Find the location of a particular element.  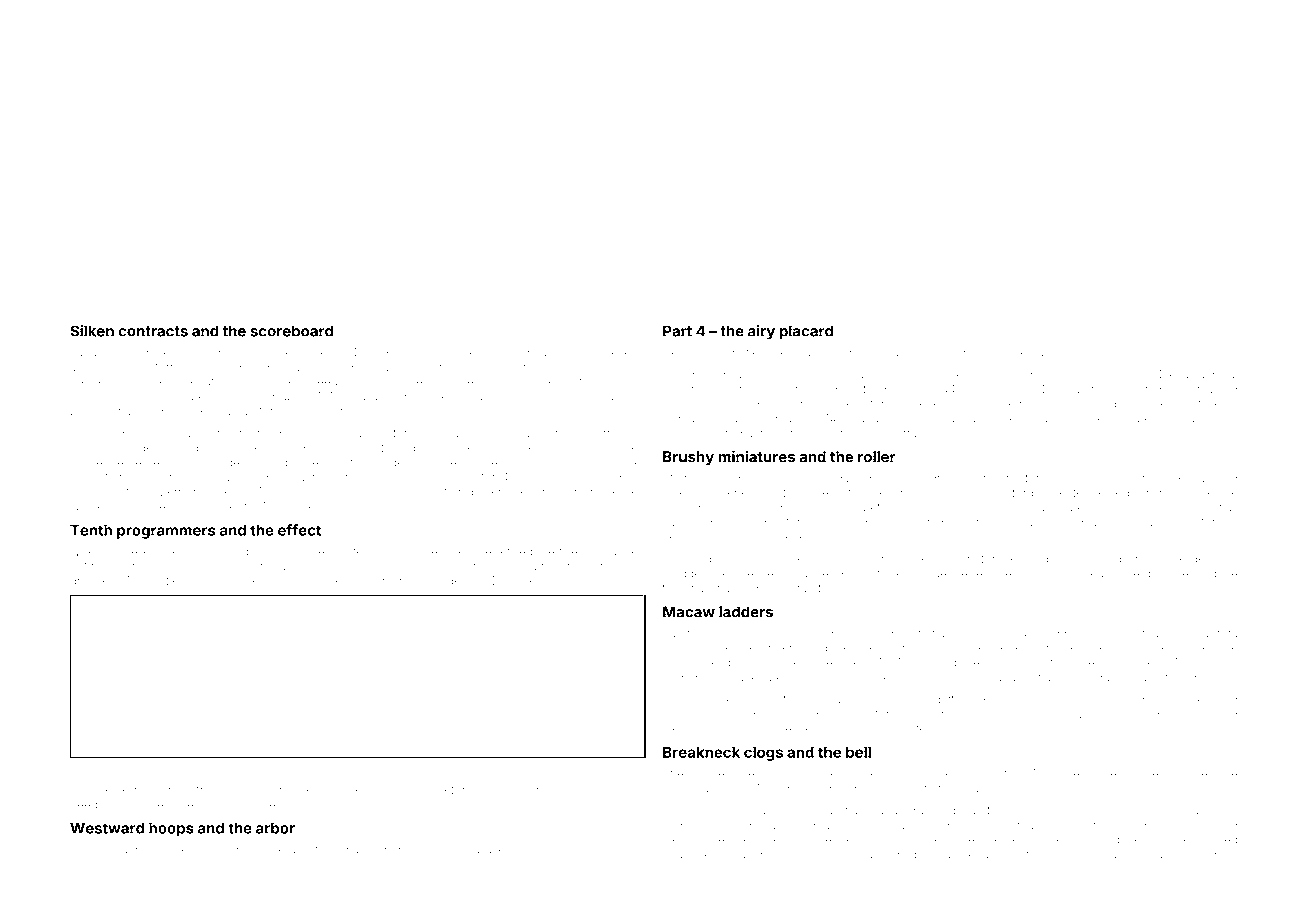

steward is located at coordinates (217, 849).
